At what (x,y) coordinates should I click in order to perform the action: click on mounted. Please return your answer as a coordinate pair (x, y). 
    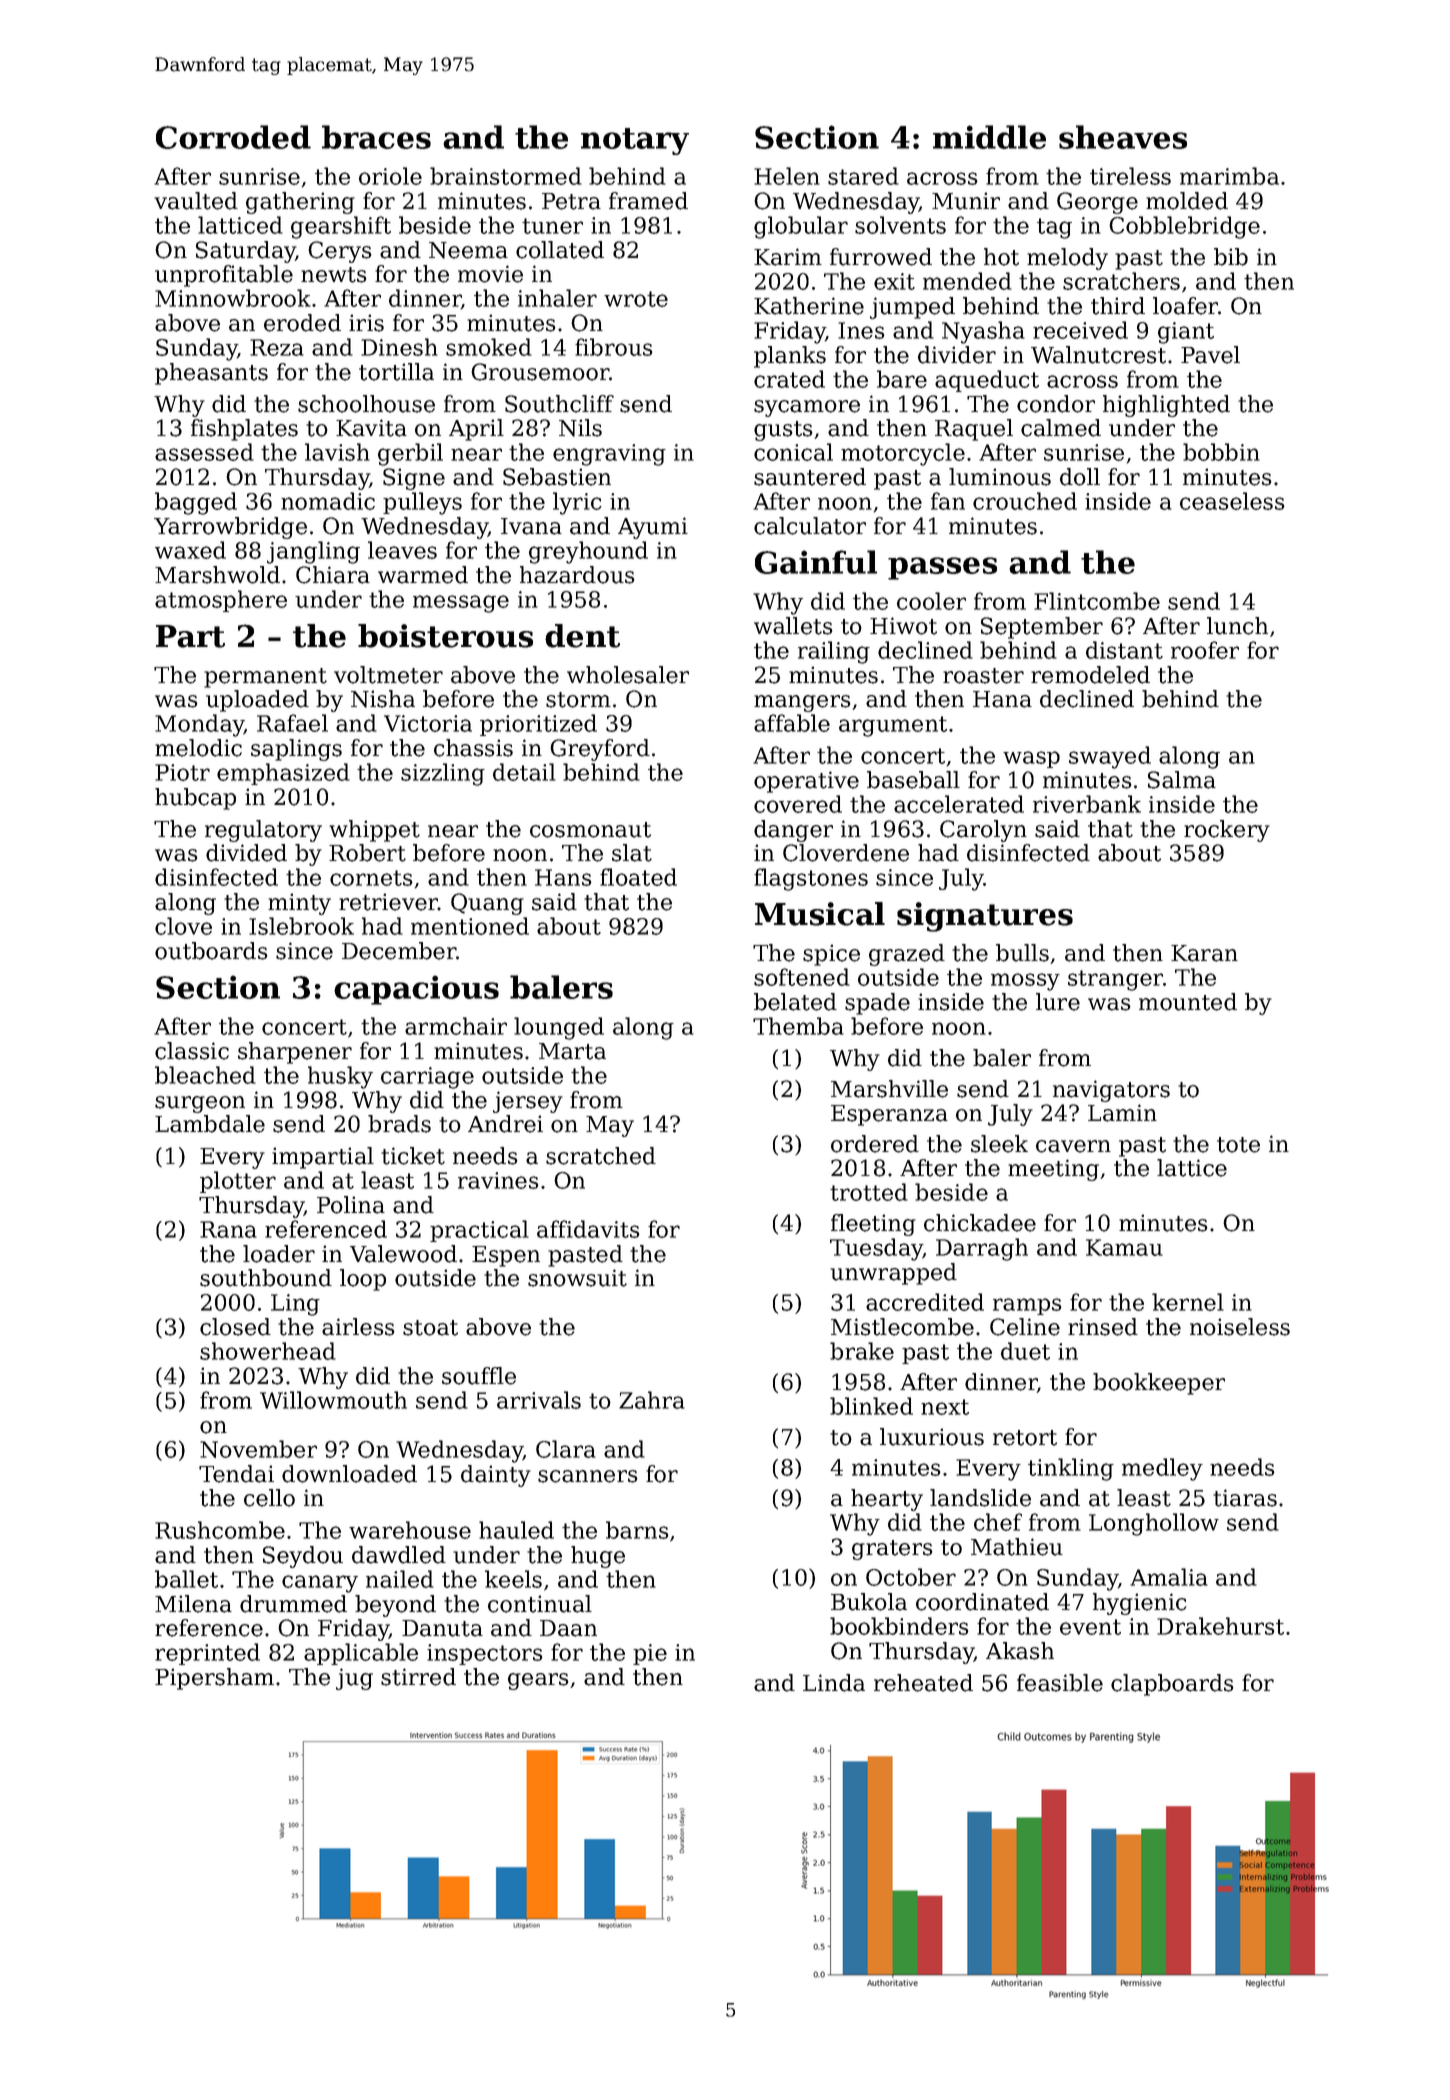
    Looking at the image, I should click on (1188, 1002).
